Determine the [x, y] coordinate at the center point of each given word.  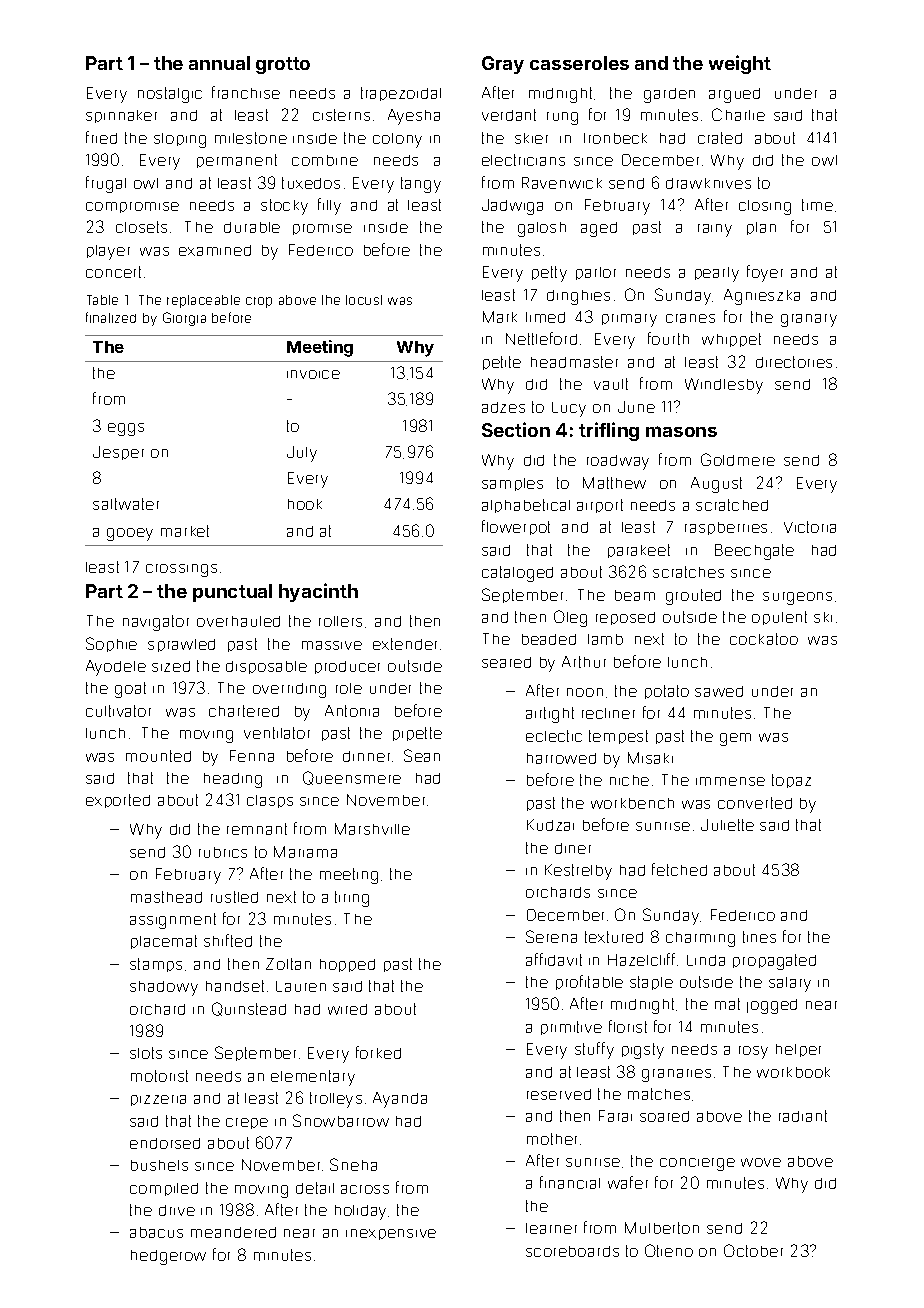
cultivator [118, 711]
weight [740, 64]
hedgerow [168, 1257]
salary [790, 984]
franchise [246, 92]
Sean [422, 755]
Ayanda [400, 1100]
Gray [503, 65]
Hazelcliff [641, 959]
